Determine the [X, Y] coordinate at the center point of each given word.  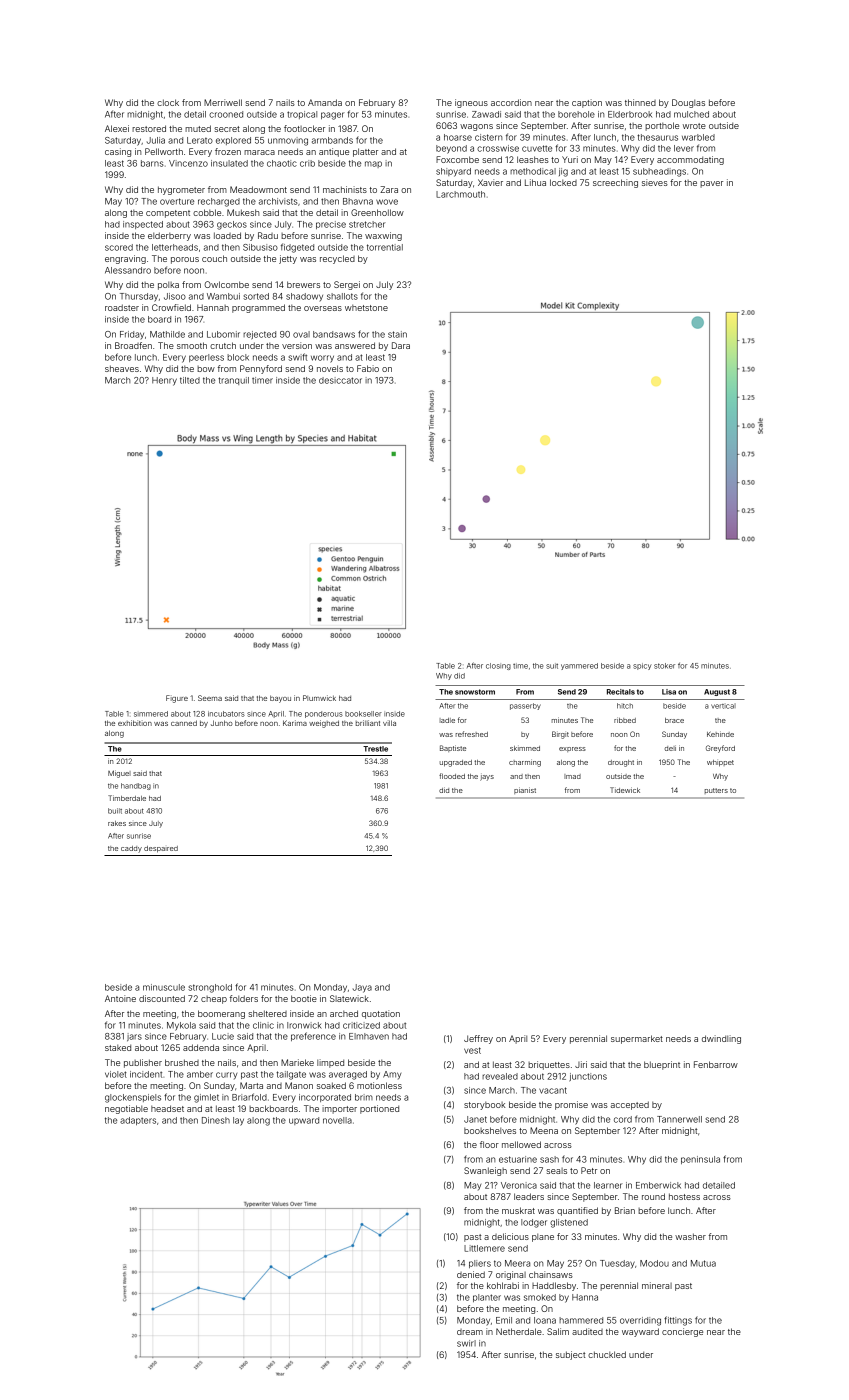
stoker [664, 666]
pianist [525, 790]
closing [498, 666]
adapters [138, 1121]
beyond [451, 149]
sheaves [122, 368]
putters [716, 791]
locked [563, 182]
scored [119, 247]
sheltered [267, 1013]
